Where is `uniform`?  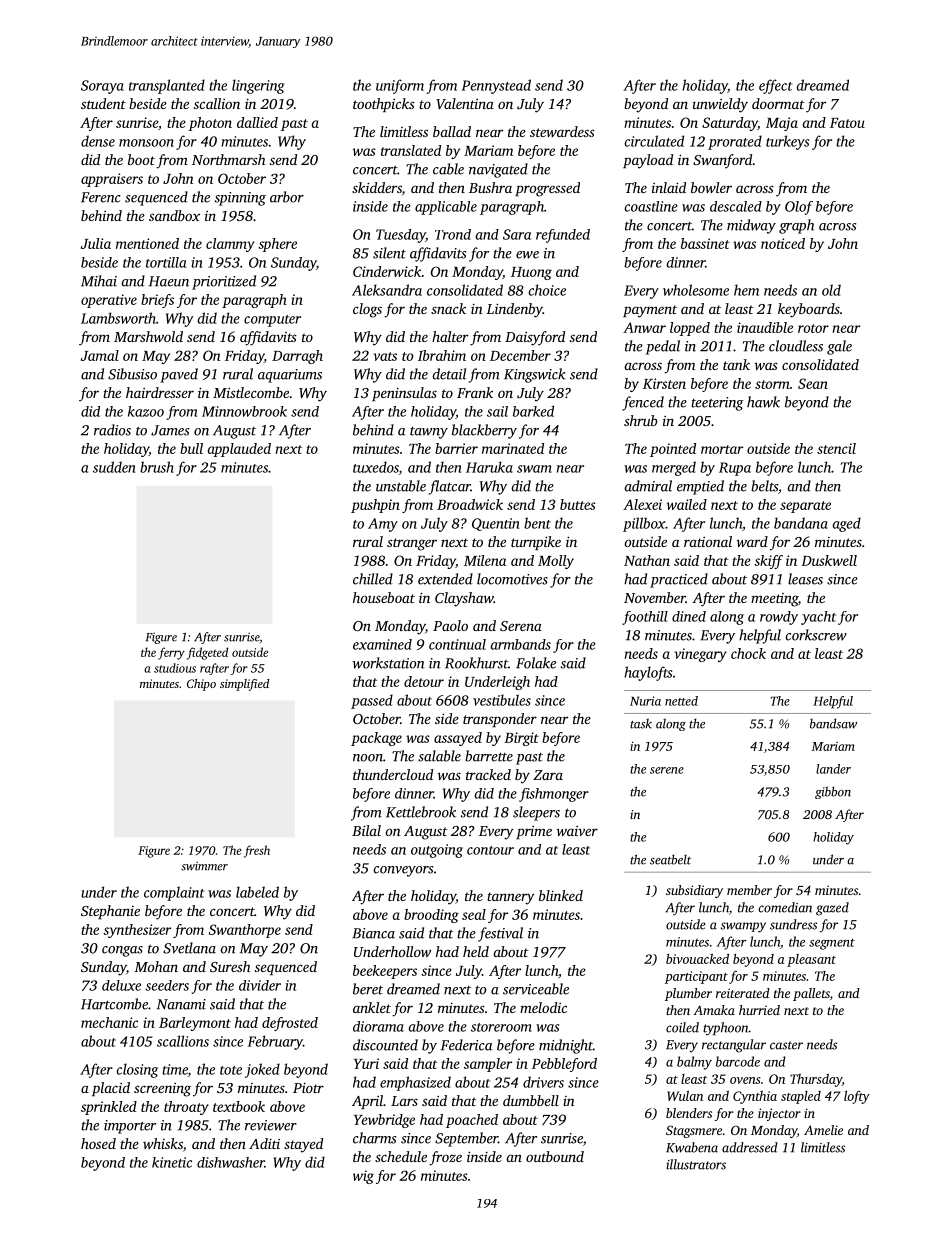 uniform is located at coordinates (400, 86).
